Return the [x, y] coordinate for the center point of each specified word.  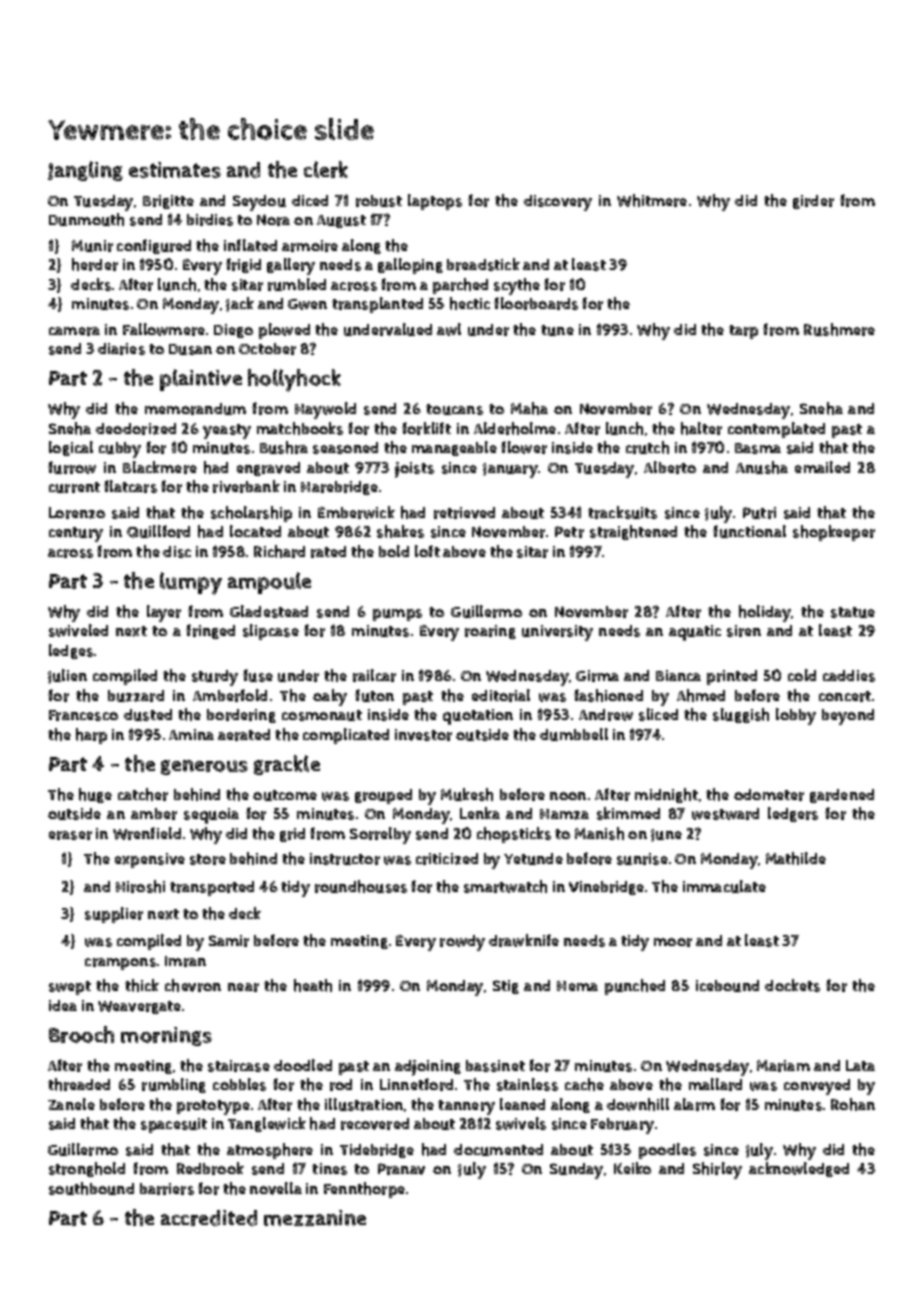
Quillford [158, 531]
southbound [91, 1188]
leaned [522, 1104]
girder [813, 202]
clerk [326, 169]
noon [568, 796]
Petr [569, 532]
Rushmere [839, 329]
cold [802, 675]
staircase [239, 1066]
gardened [842, 796]
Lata [860, 1065]
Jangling [85, 171]
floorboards [536, 303]
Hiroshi [140, 886]
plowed [284, 331]
